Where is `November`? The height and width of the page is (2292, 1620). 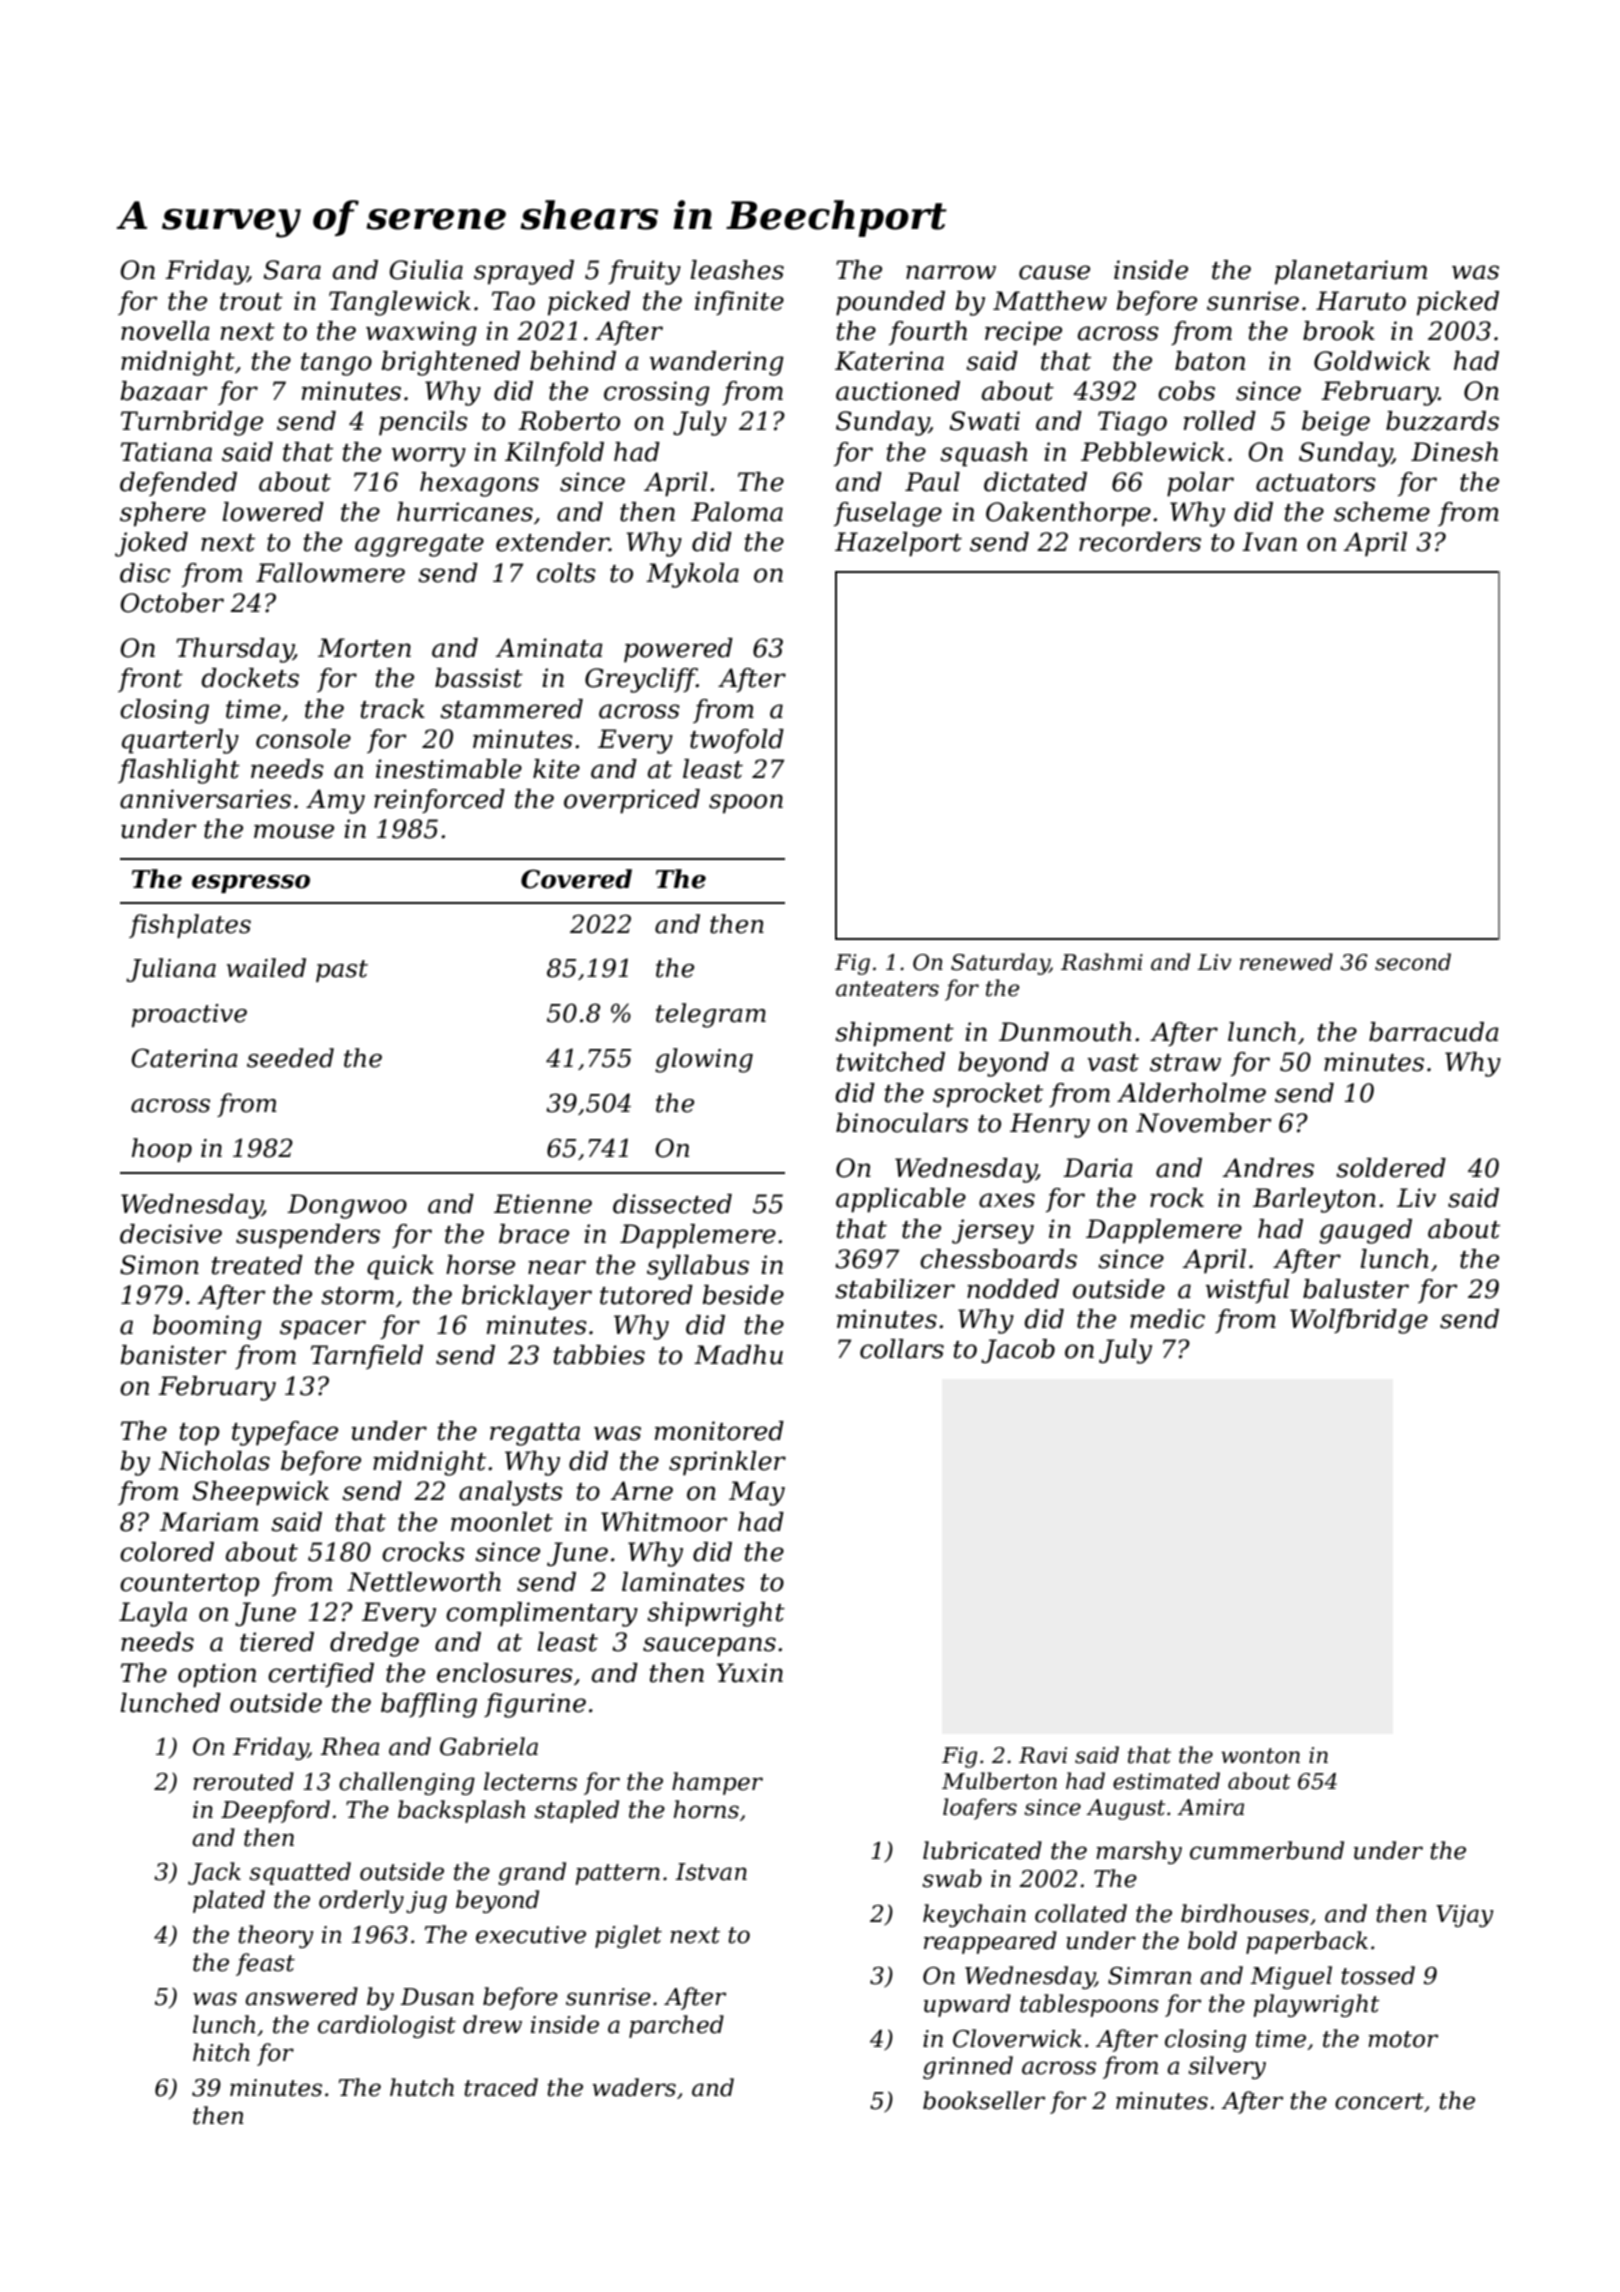
November is located at coordinates (1204, 1123).
